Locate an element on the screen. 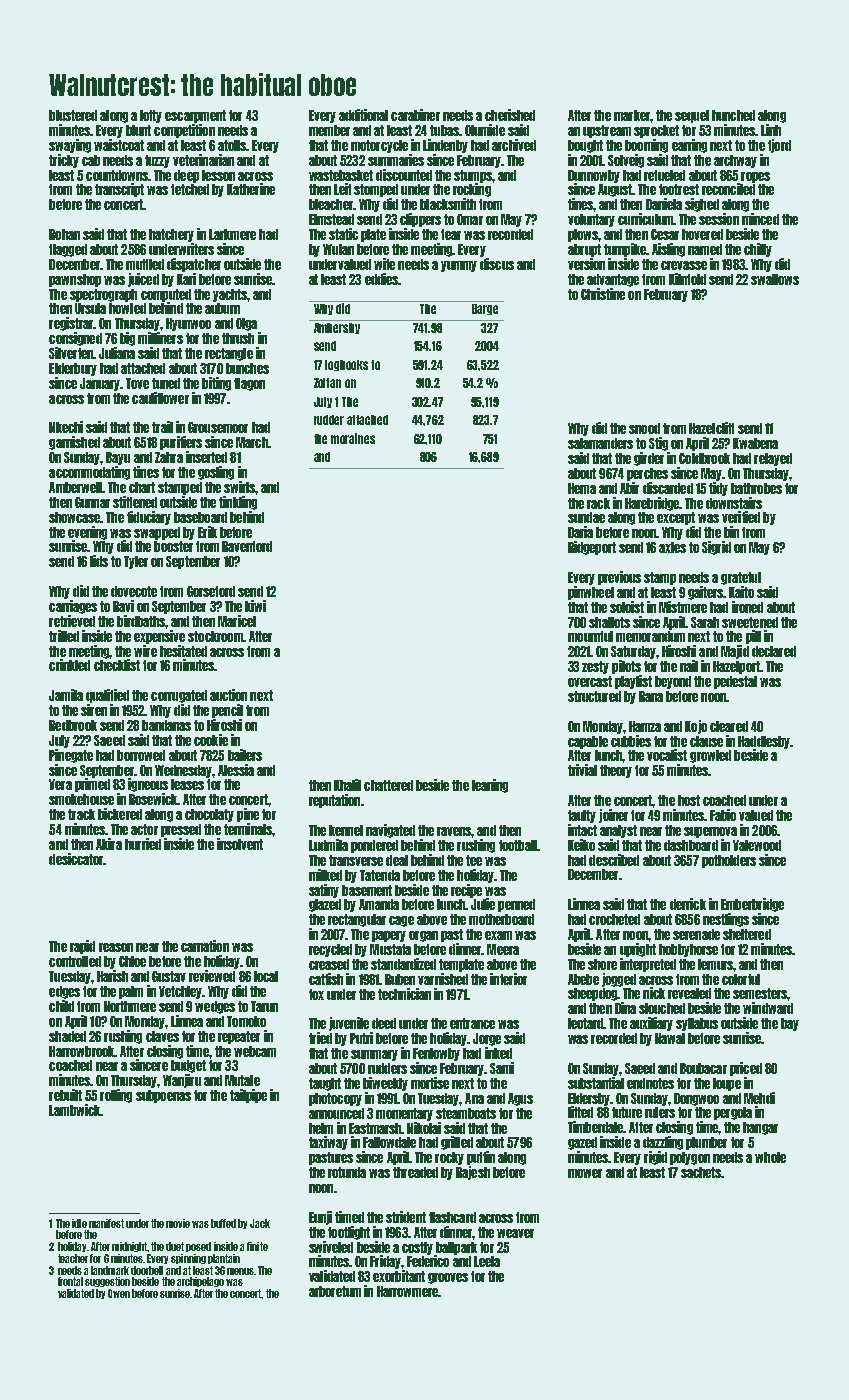 The height and width of the screenshot is (1400, 849). basement is located at coordinates (367, 890).
